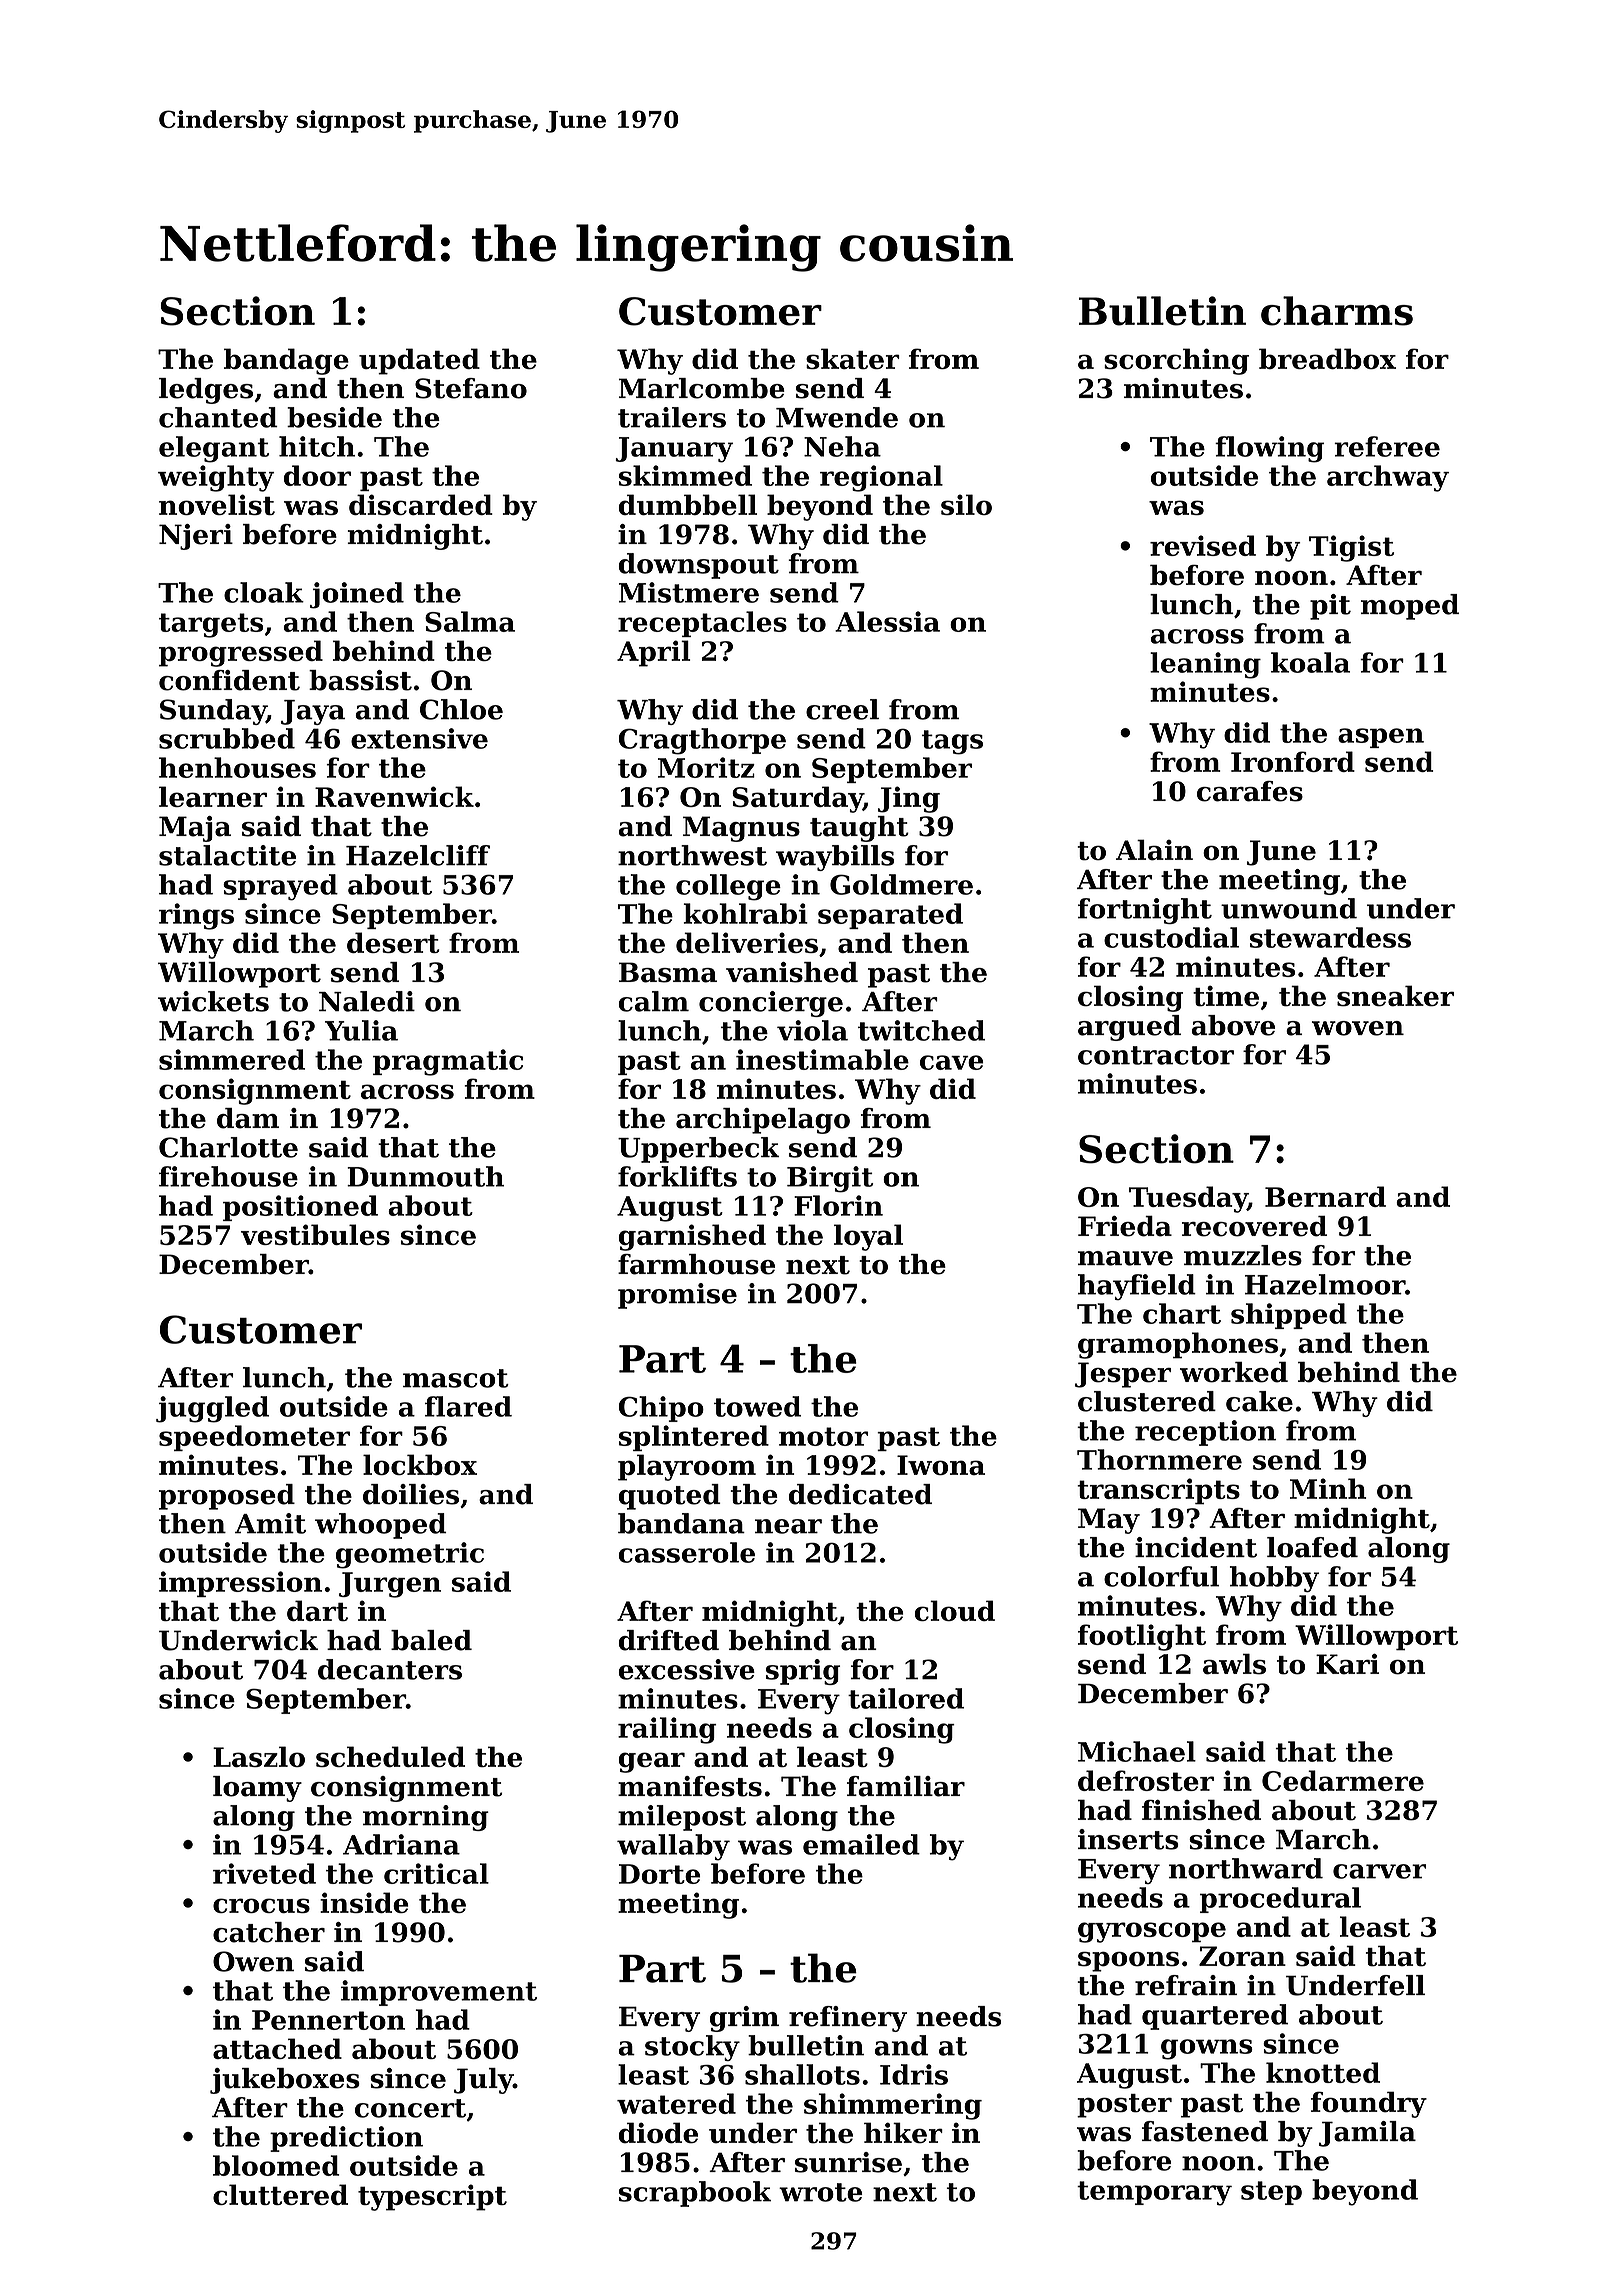 The image size is (1620, 2292). What do you see at coordinates (677, 1296) in the page?
I see `promise` at bounding box center [677, 1296].
